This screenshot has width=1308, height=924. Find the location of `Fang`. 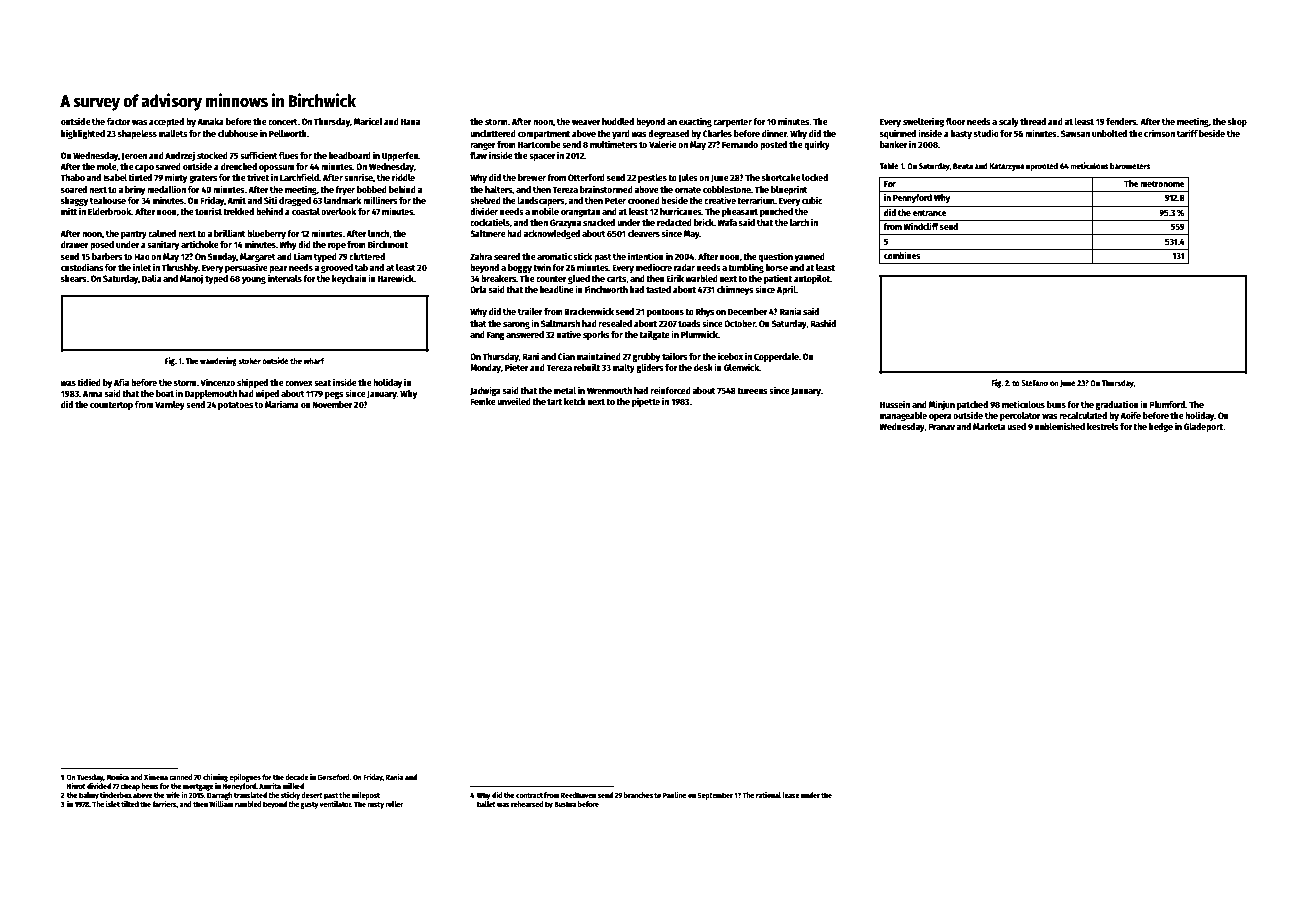

Fang is located at coordinates (496, 335).
